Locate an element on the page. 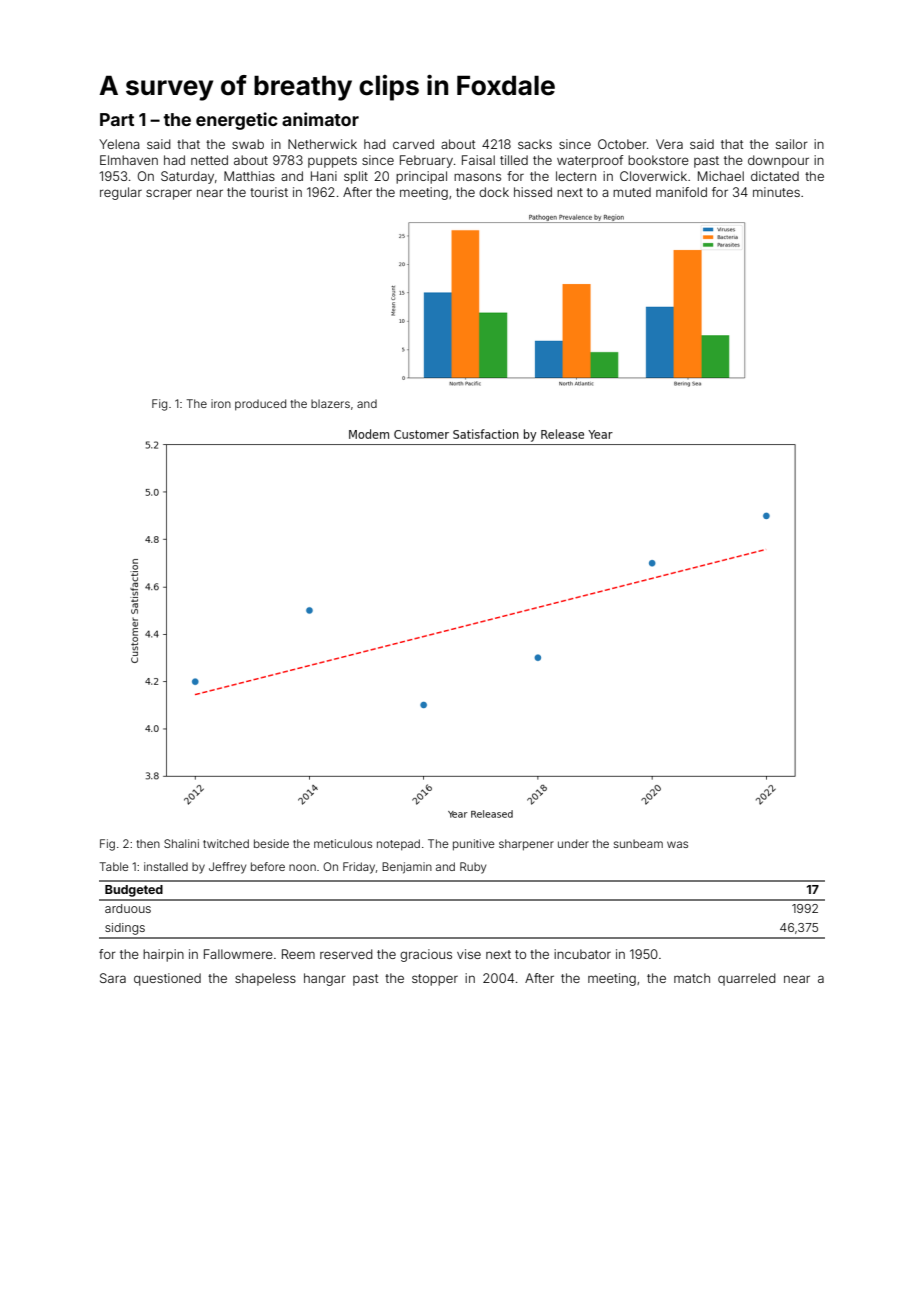 The width and height of the document is (924, 1308). Table is located at coordinates (114, 866).
